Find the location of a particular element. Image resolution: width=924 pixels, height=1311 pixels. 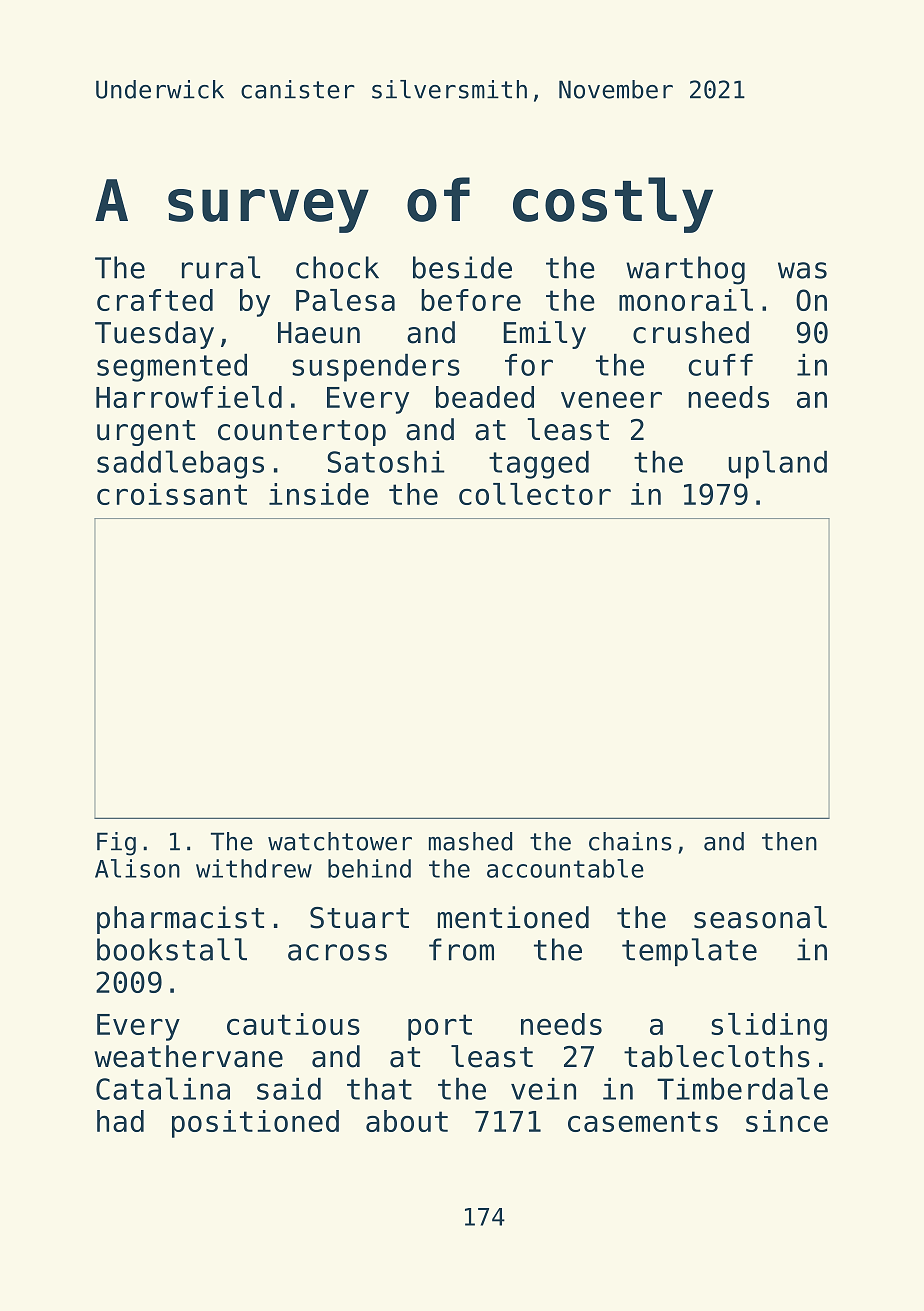

upland is located at coordinates (777, 464).
